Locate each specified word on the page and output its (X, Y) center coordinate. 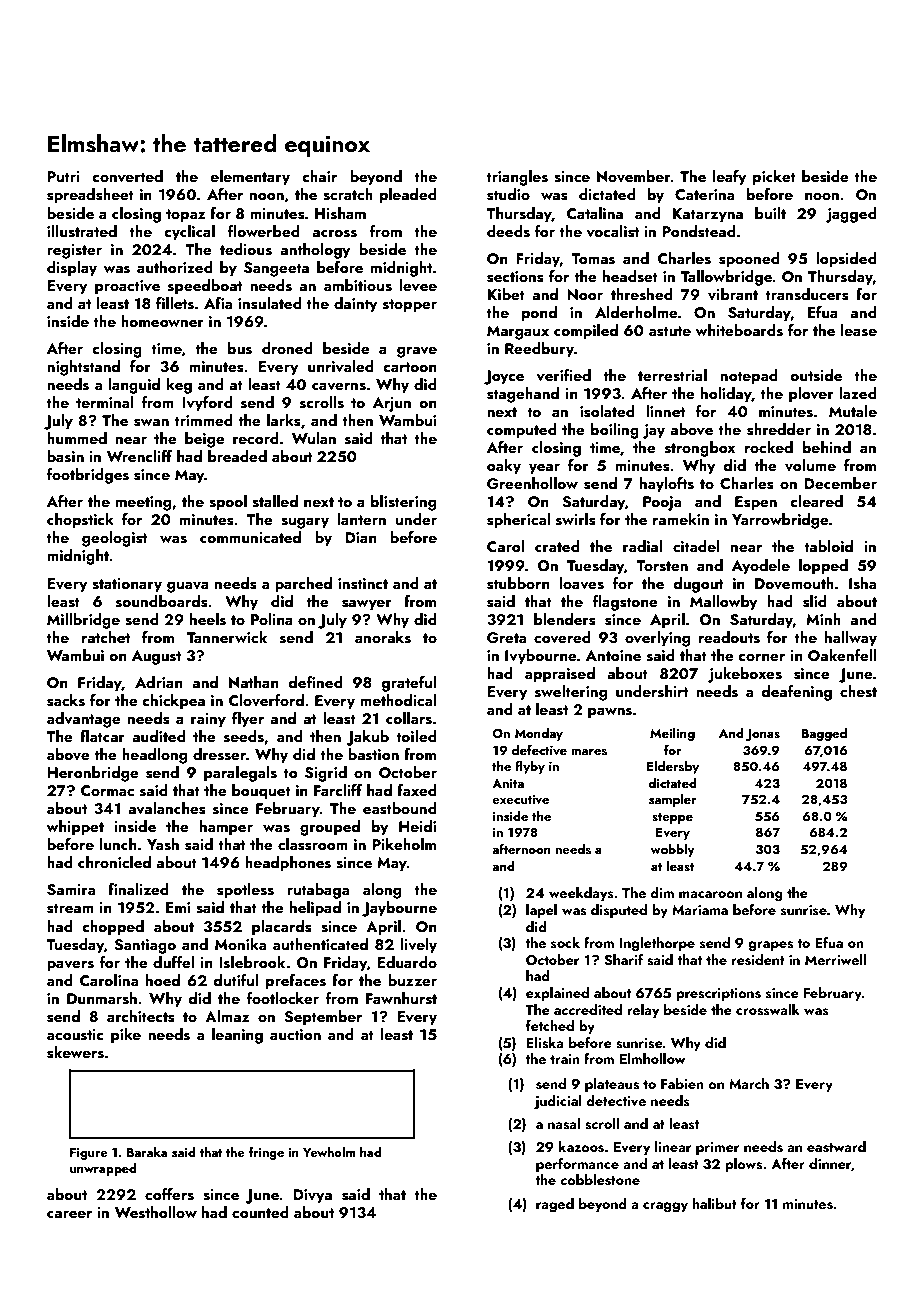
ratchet (106, 637)
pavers (70, 966)
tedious (246, 249)
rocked (769, 447)
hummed (77, 438)
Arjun (392, 404)
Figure (89, 1154)
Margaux (518, 332)
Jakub (367, 738)
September (323, 1018)
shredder (779, 429)
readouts (729, 637)
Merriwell (835, 959)
